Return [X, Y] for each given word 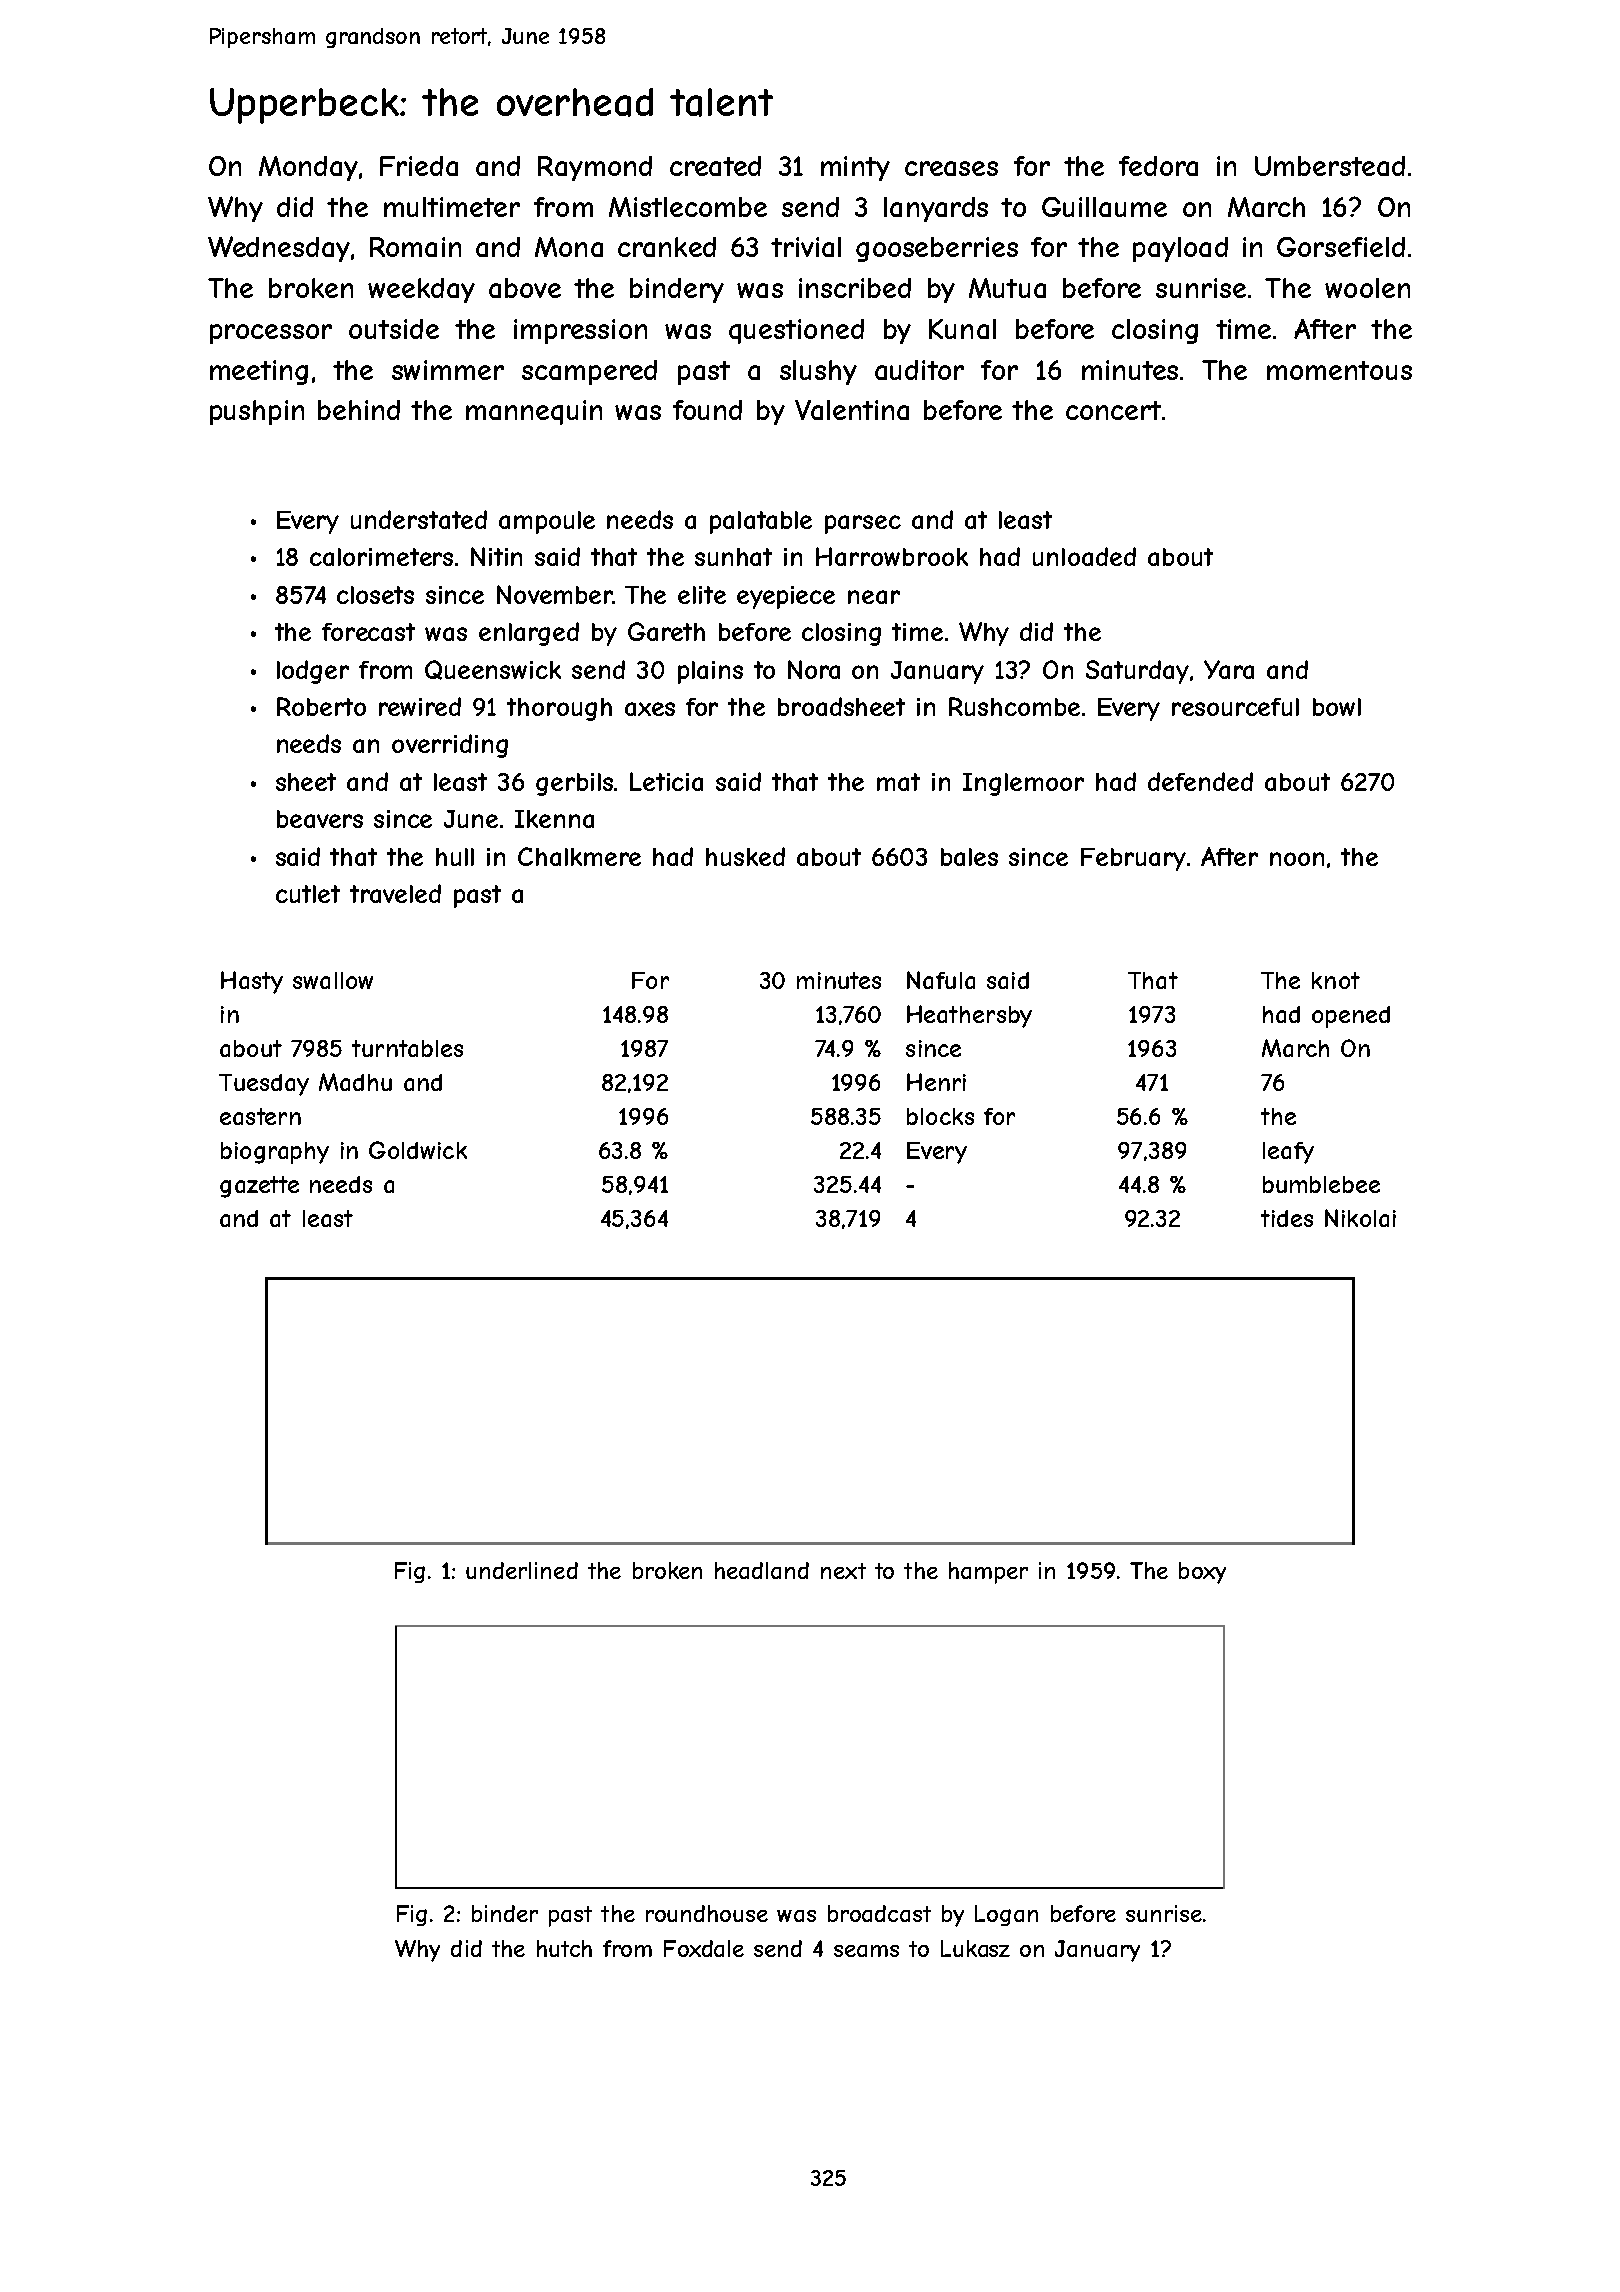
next [843, 1571]
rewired [420, 706]
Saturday [1137, 672]
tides [1287, 1218]
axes [650, 709]
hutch [564, 1948]
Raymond [595, 168]
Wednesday [279, 249]
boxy [1202, 1573]
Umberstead [1330, 166]
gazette [259, 1187]
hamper [988, 1573]
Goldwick [418, 1150]
